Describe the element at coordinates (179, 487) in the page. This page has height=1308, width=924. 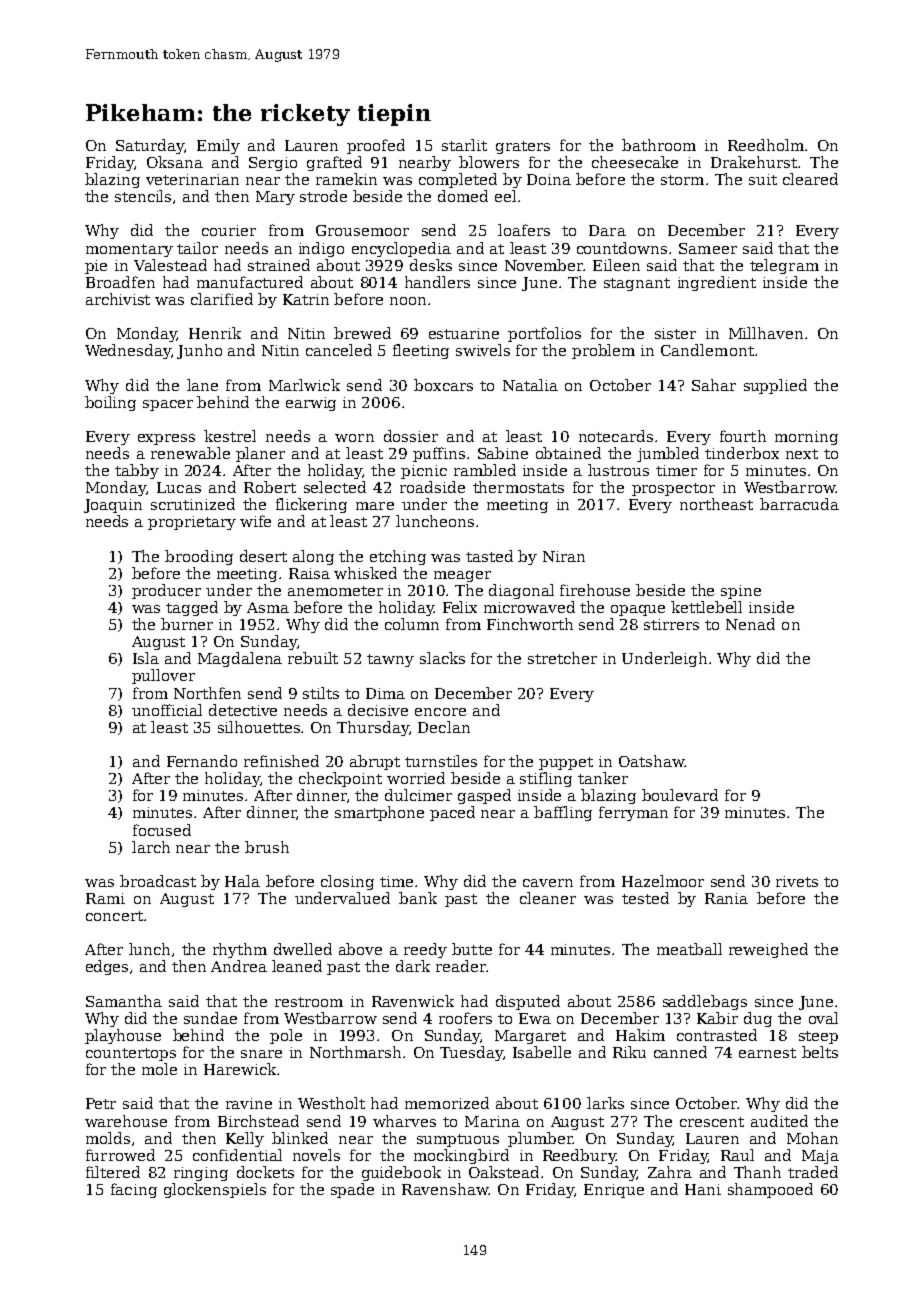
I see `Lucas` at that location.
